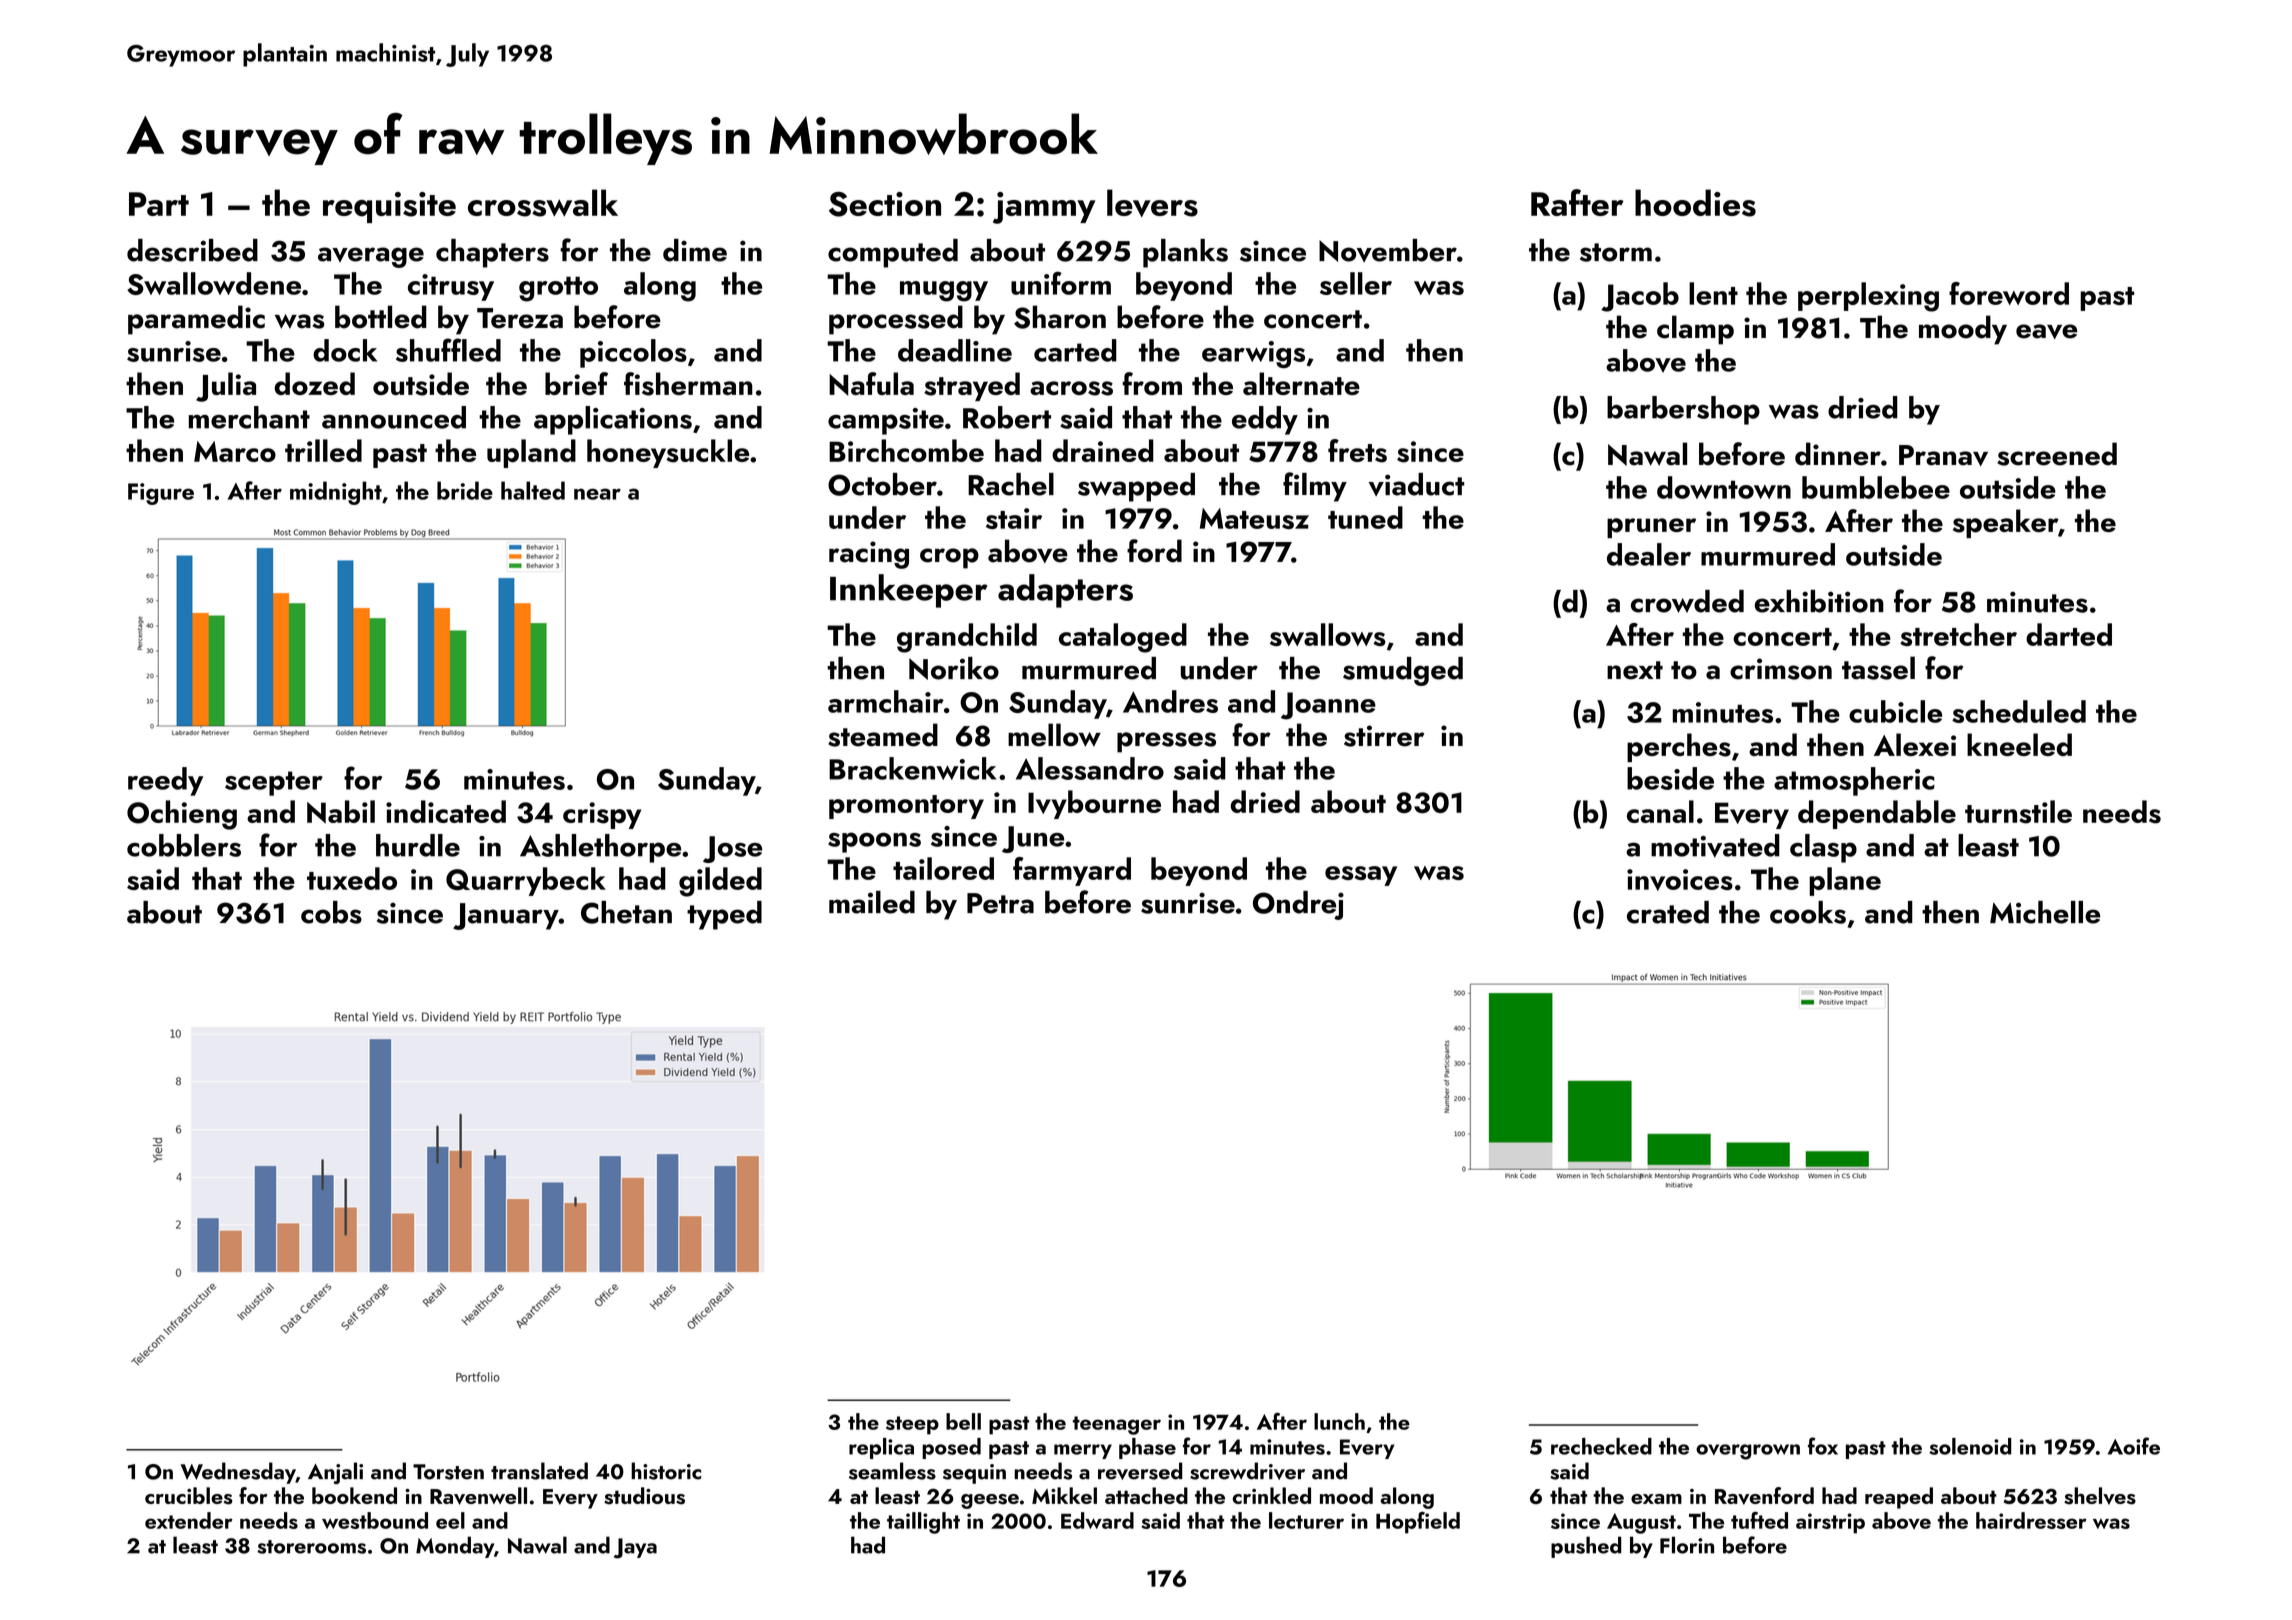 This screenshot has width=2292, height=1620. I want to click on mellow, so click(1054, 735).
